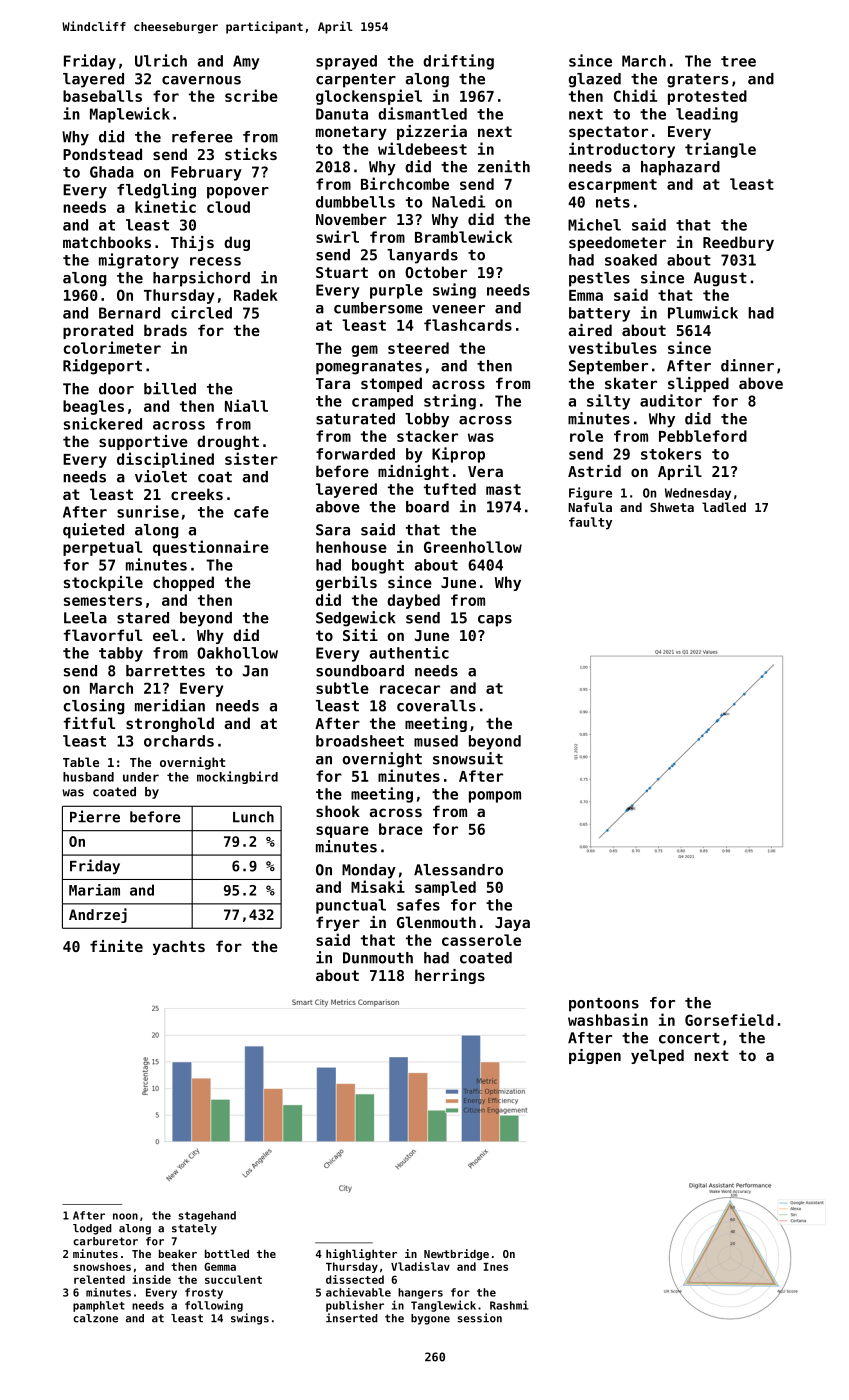 The width and height of the page is (849, 1400). Describe the element at coordinates (458, 62) in the page. I see `drifting` at that location.
